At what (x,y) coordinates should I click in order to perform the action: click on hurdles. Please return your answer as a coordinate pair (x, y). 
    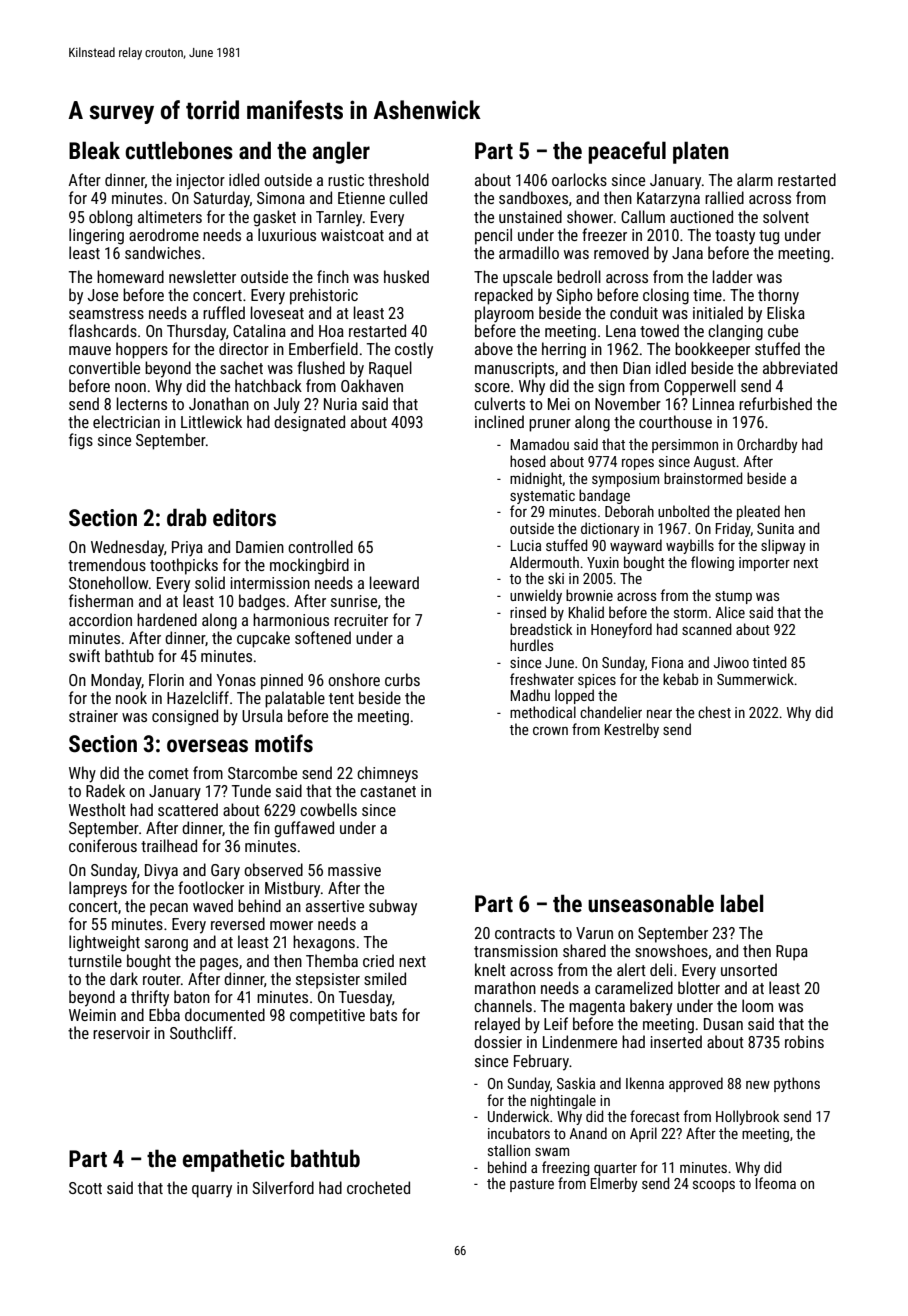
    Looking at the image, I should click on (531, 645).
